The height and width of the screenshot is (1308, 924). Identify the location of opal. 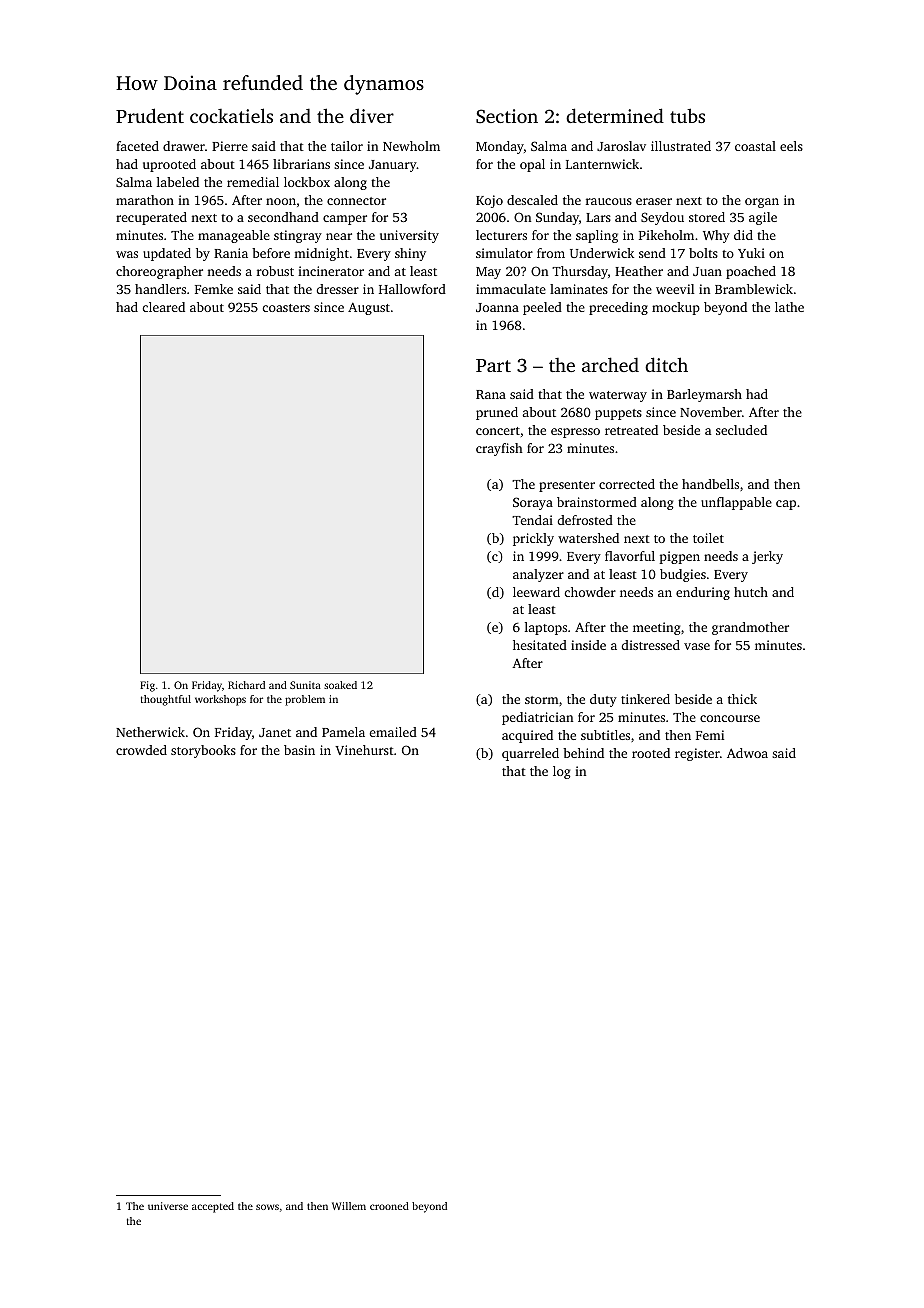
(532, 165).
